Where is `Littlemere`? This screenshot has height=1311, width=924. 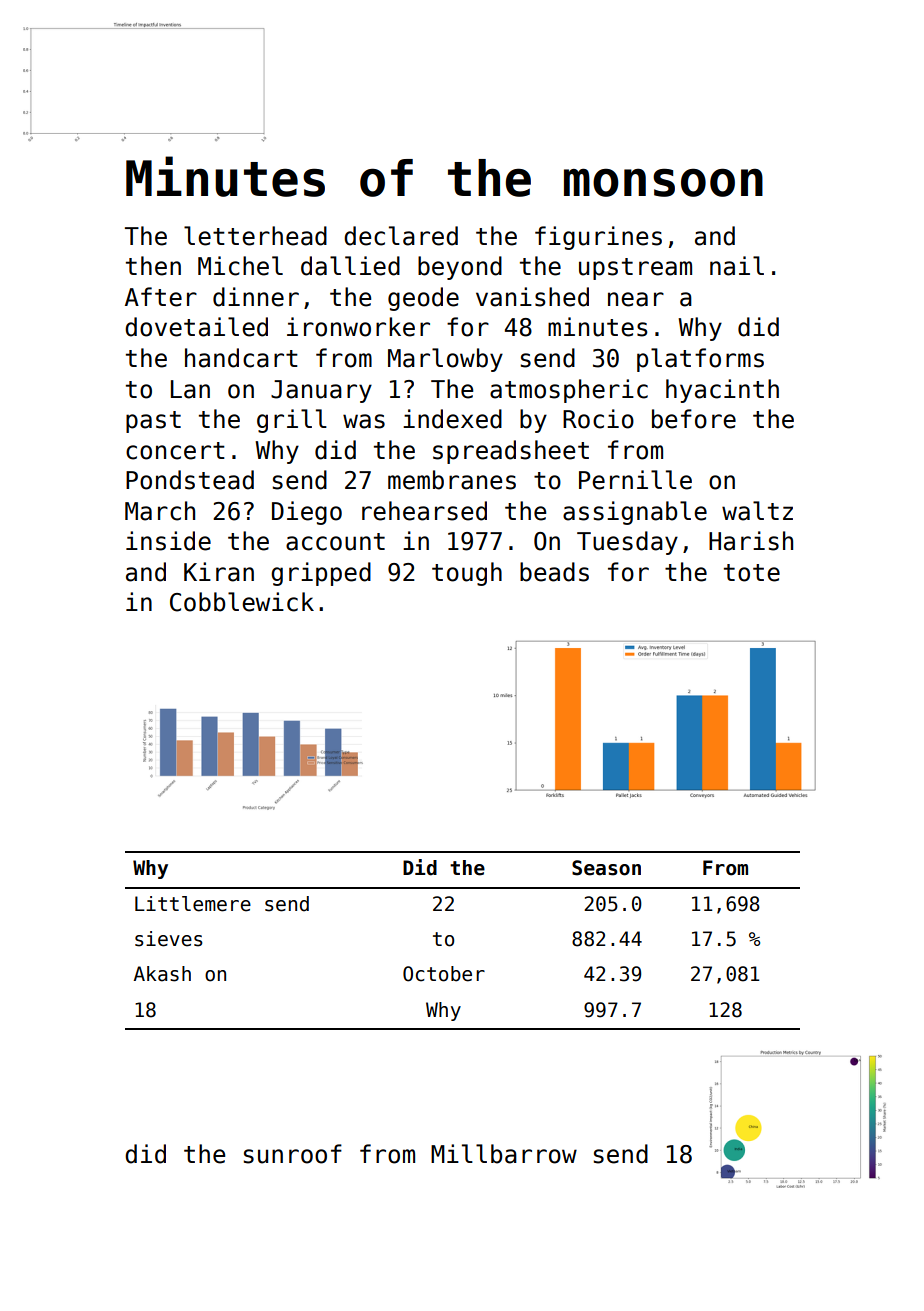 Littlemere is located at coordinates (193, 904).
